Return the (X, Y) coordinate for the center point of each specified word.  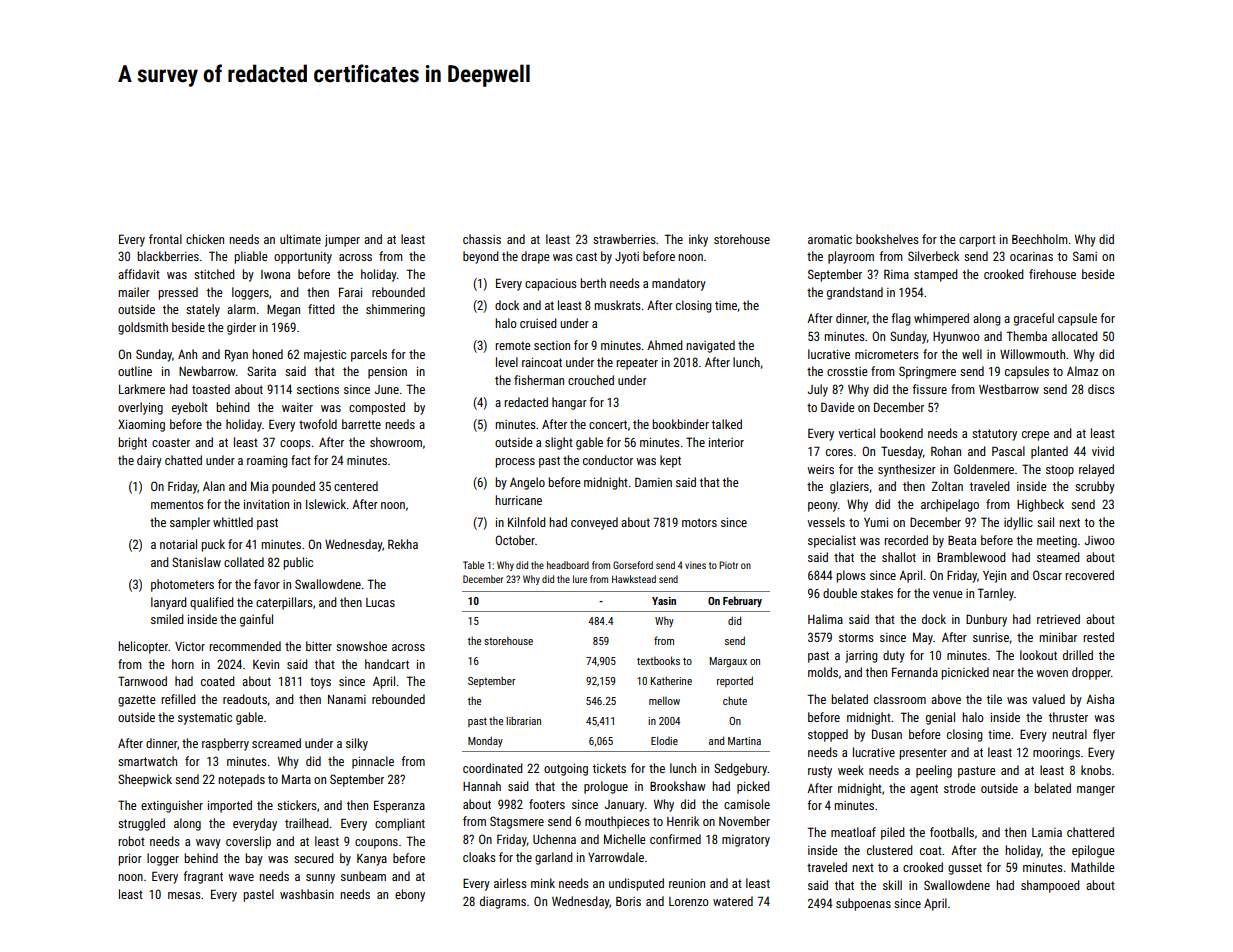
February (742, 601)
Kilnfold (527, 522)
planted (1049, 452)
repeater (637, 364)
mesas (184, 895)
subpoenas (863, 904)
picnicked (965, 673)
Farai (350, 292)
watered (733, 901)
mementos (177, 504)
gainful (256, 620)
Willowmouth (1032, 354)
